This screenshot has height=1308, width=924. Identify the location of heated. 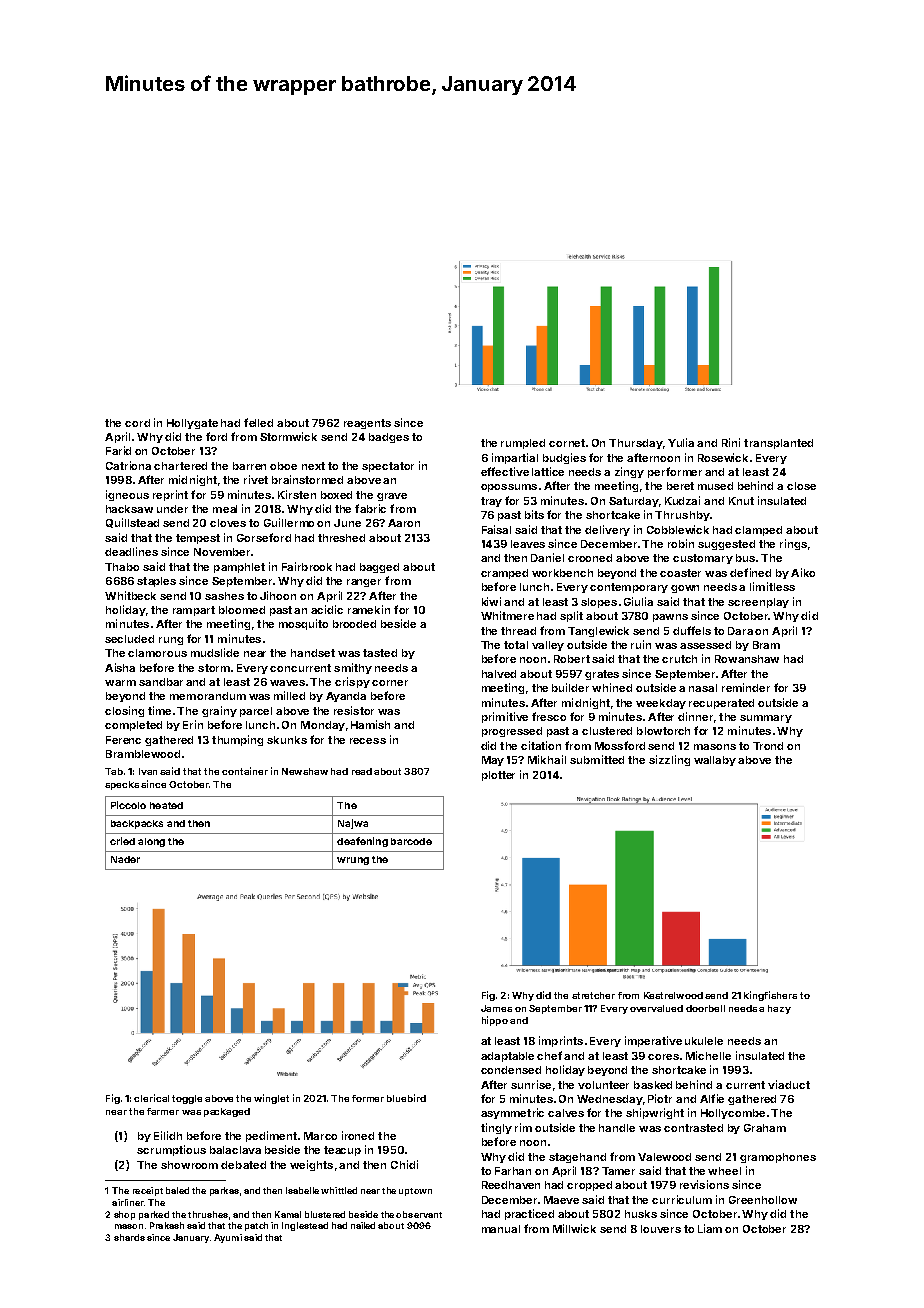
(166, 805).
